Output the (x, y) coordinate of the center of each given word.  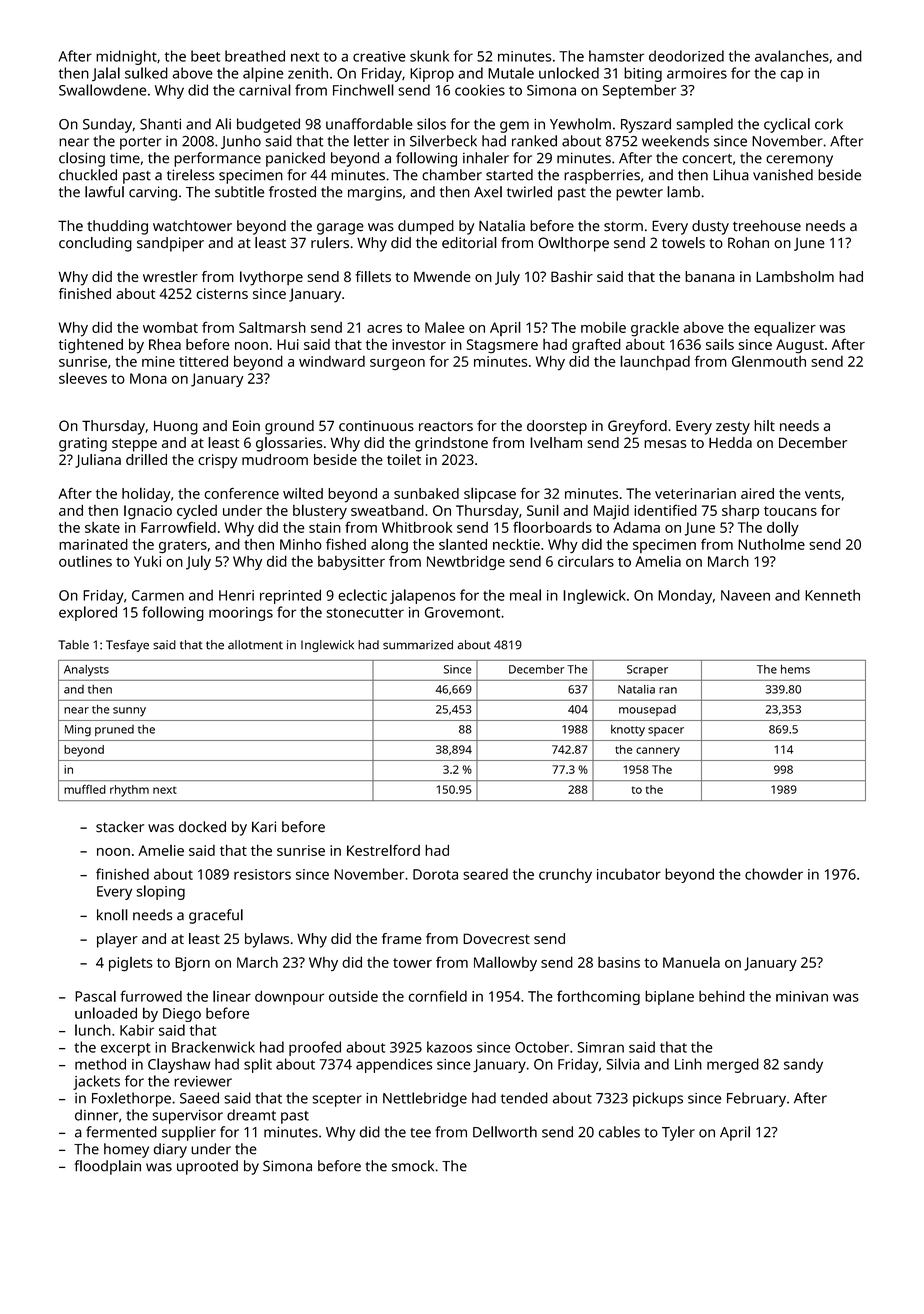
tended (524, 1098)
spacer (666, 731)
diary (170, 1150)
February (756, 1099)
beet (205, 56)
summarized (418, 645)
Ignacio (148, 512)
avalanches (792, 56)
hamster (616, 56)
